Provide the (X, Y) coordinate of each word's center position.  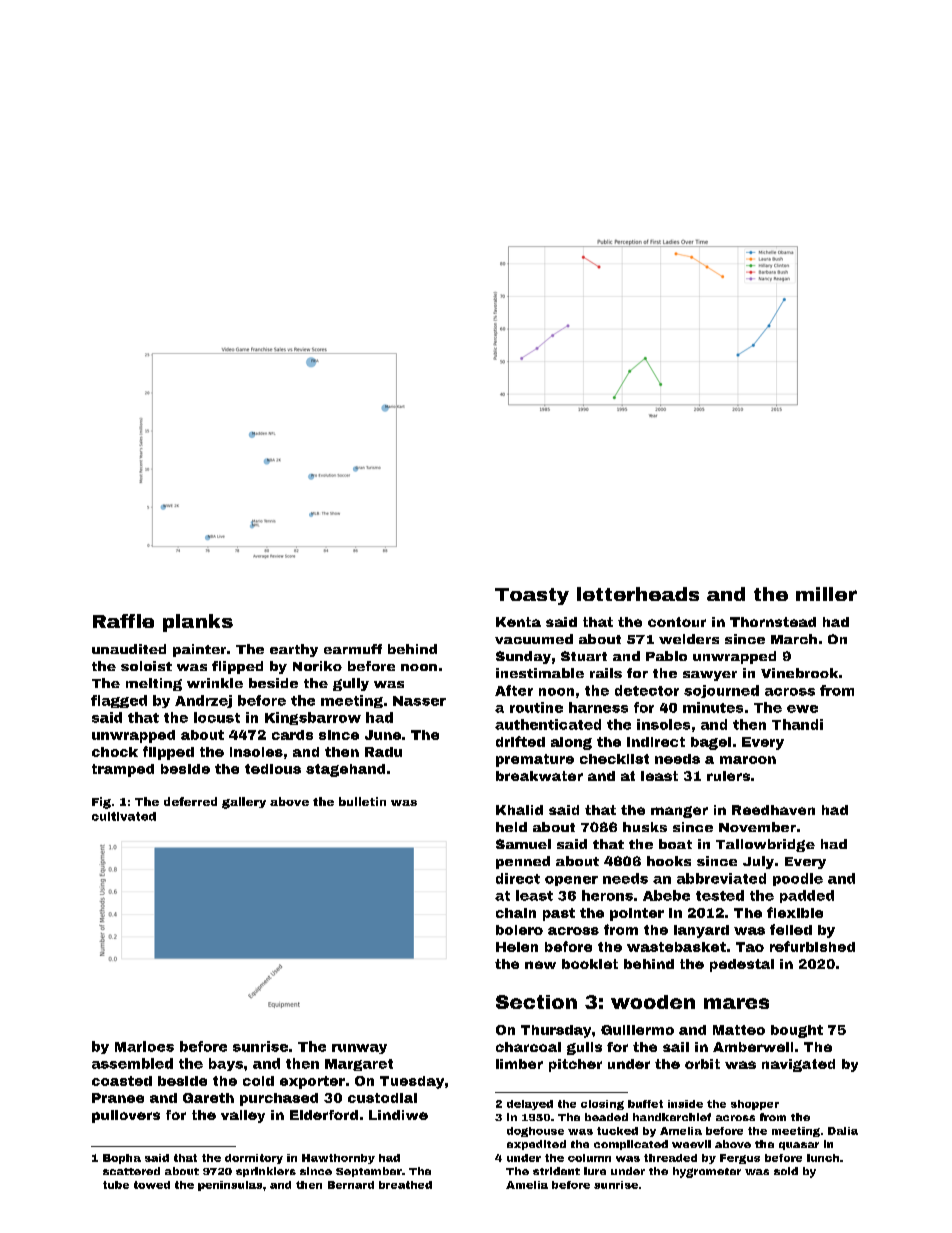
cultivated (124, 816)
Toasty (532, 596)
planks (198, 623)
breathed (405, 1185)
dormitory (254, 1159)
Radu (383, 752)
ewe (802, 709)
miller (826, 594)
